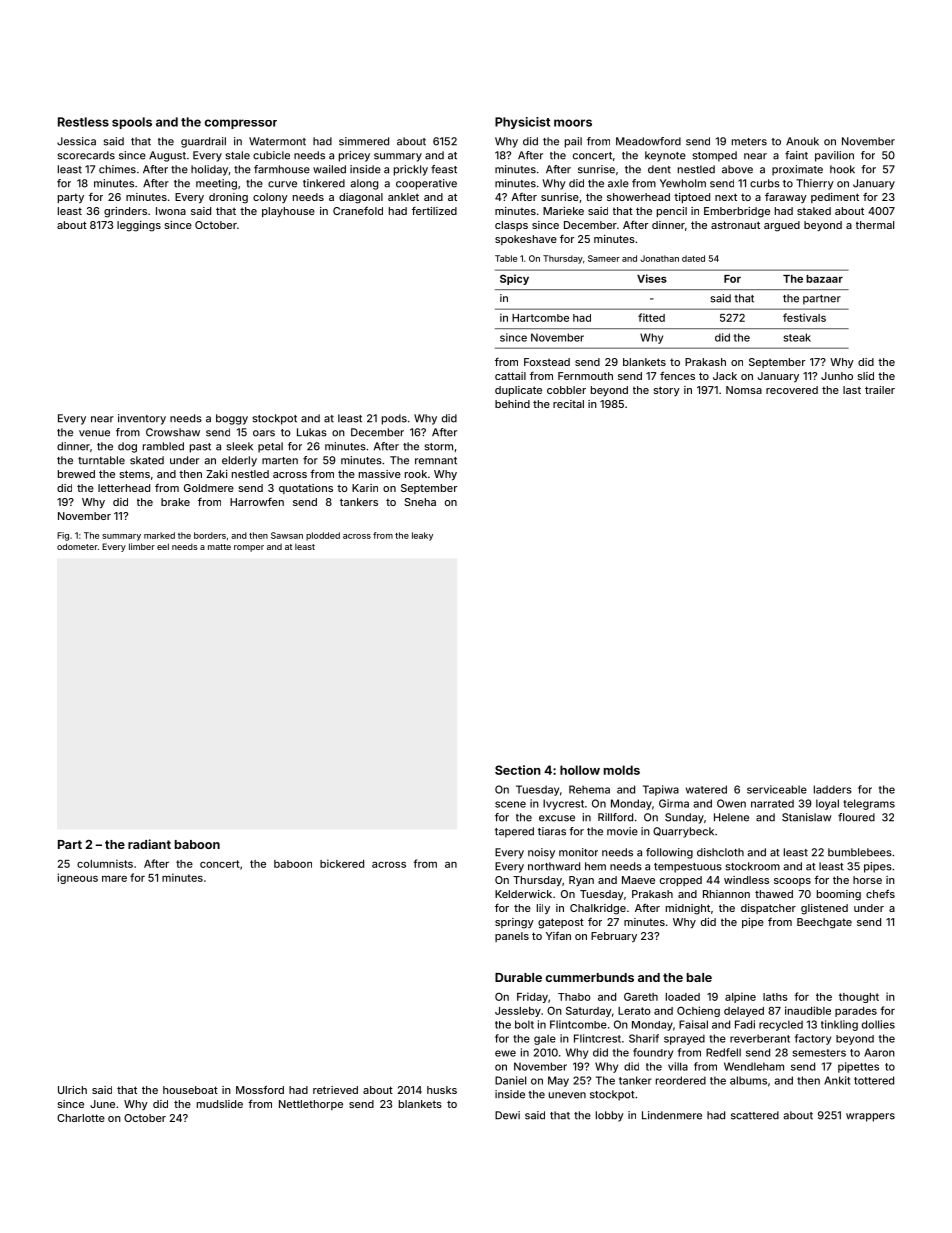 The height and width of the image is (1233, 952). I want to click on scene, so click(510, 804).
